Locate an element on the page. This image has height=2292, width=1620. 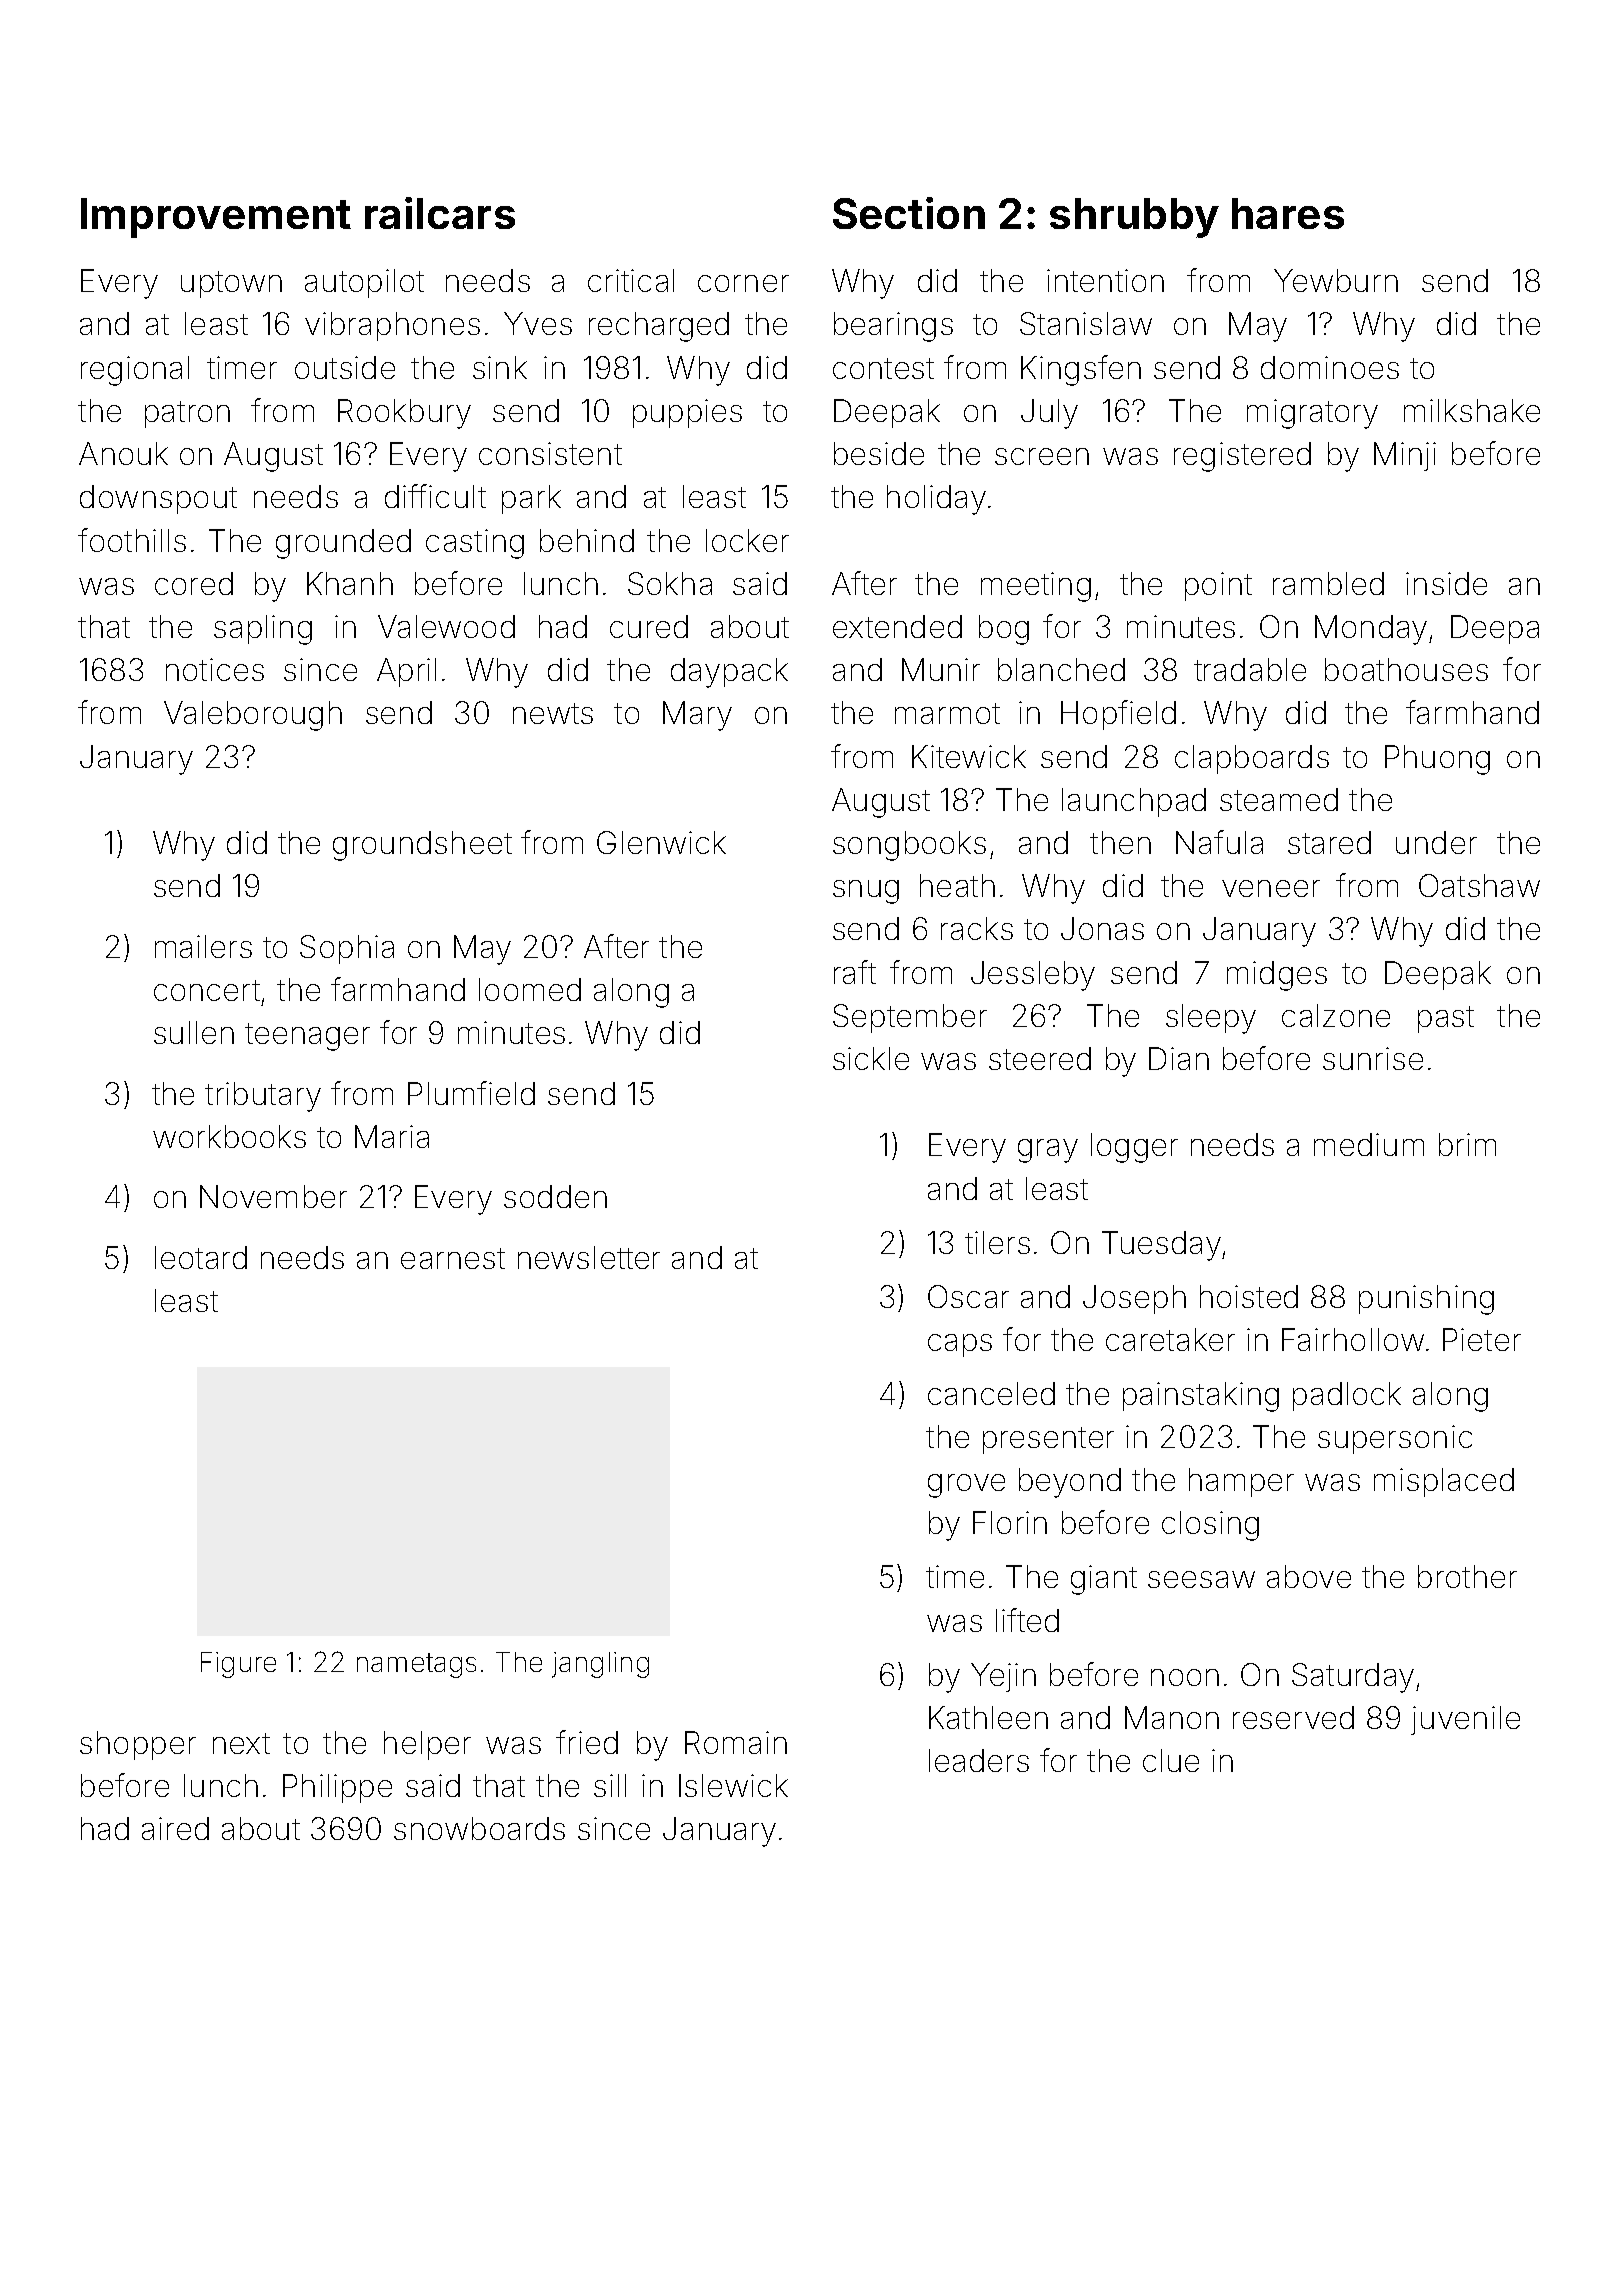
sullen is located at coordinates (194, 1032).
